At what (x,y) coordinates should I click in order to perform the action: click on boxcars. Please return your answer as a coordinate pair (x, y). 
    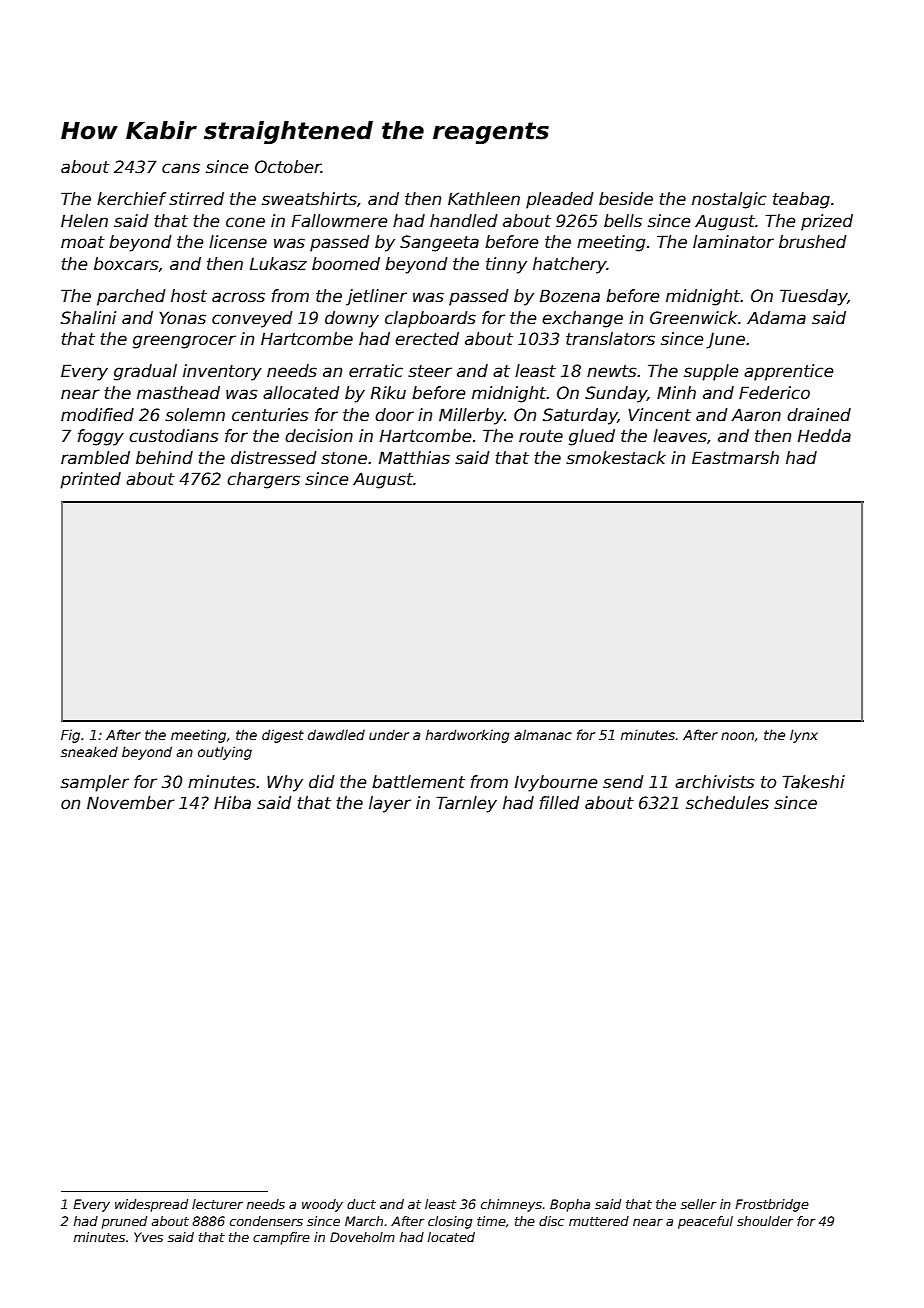
    Looking at the image, I should click on (126, 264).
